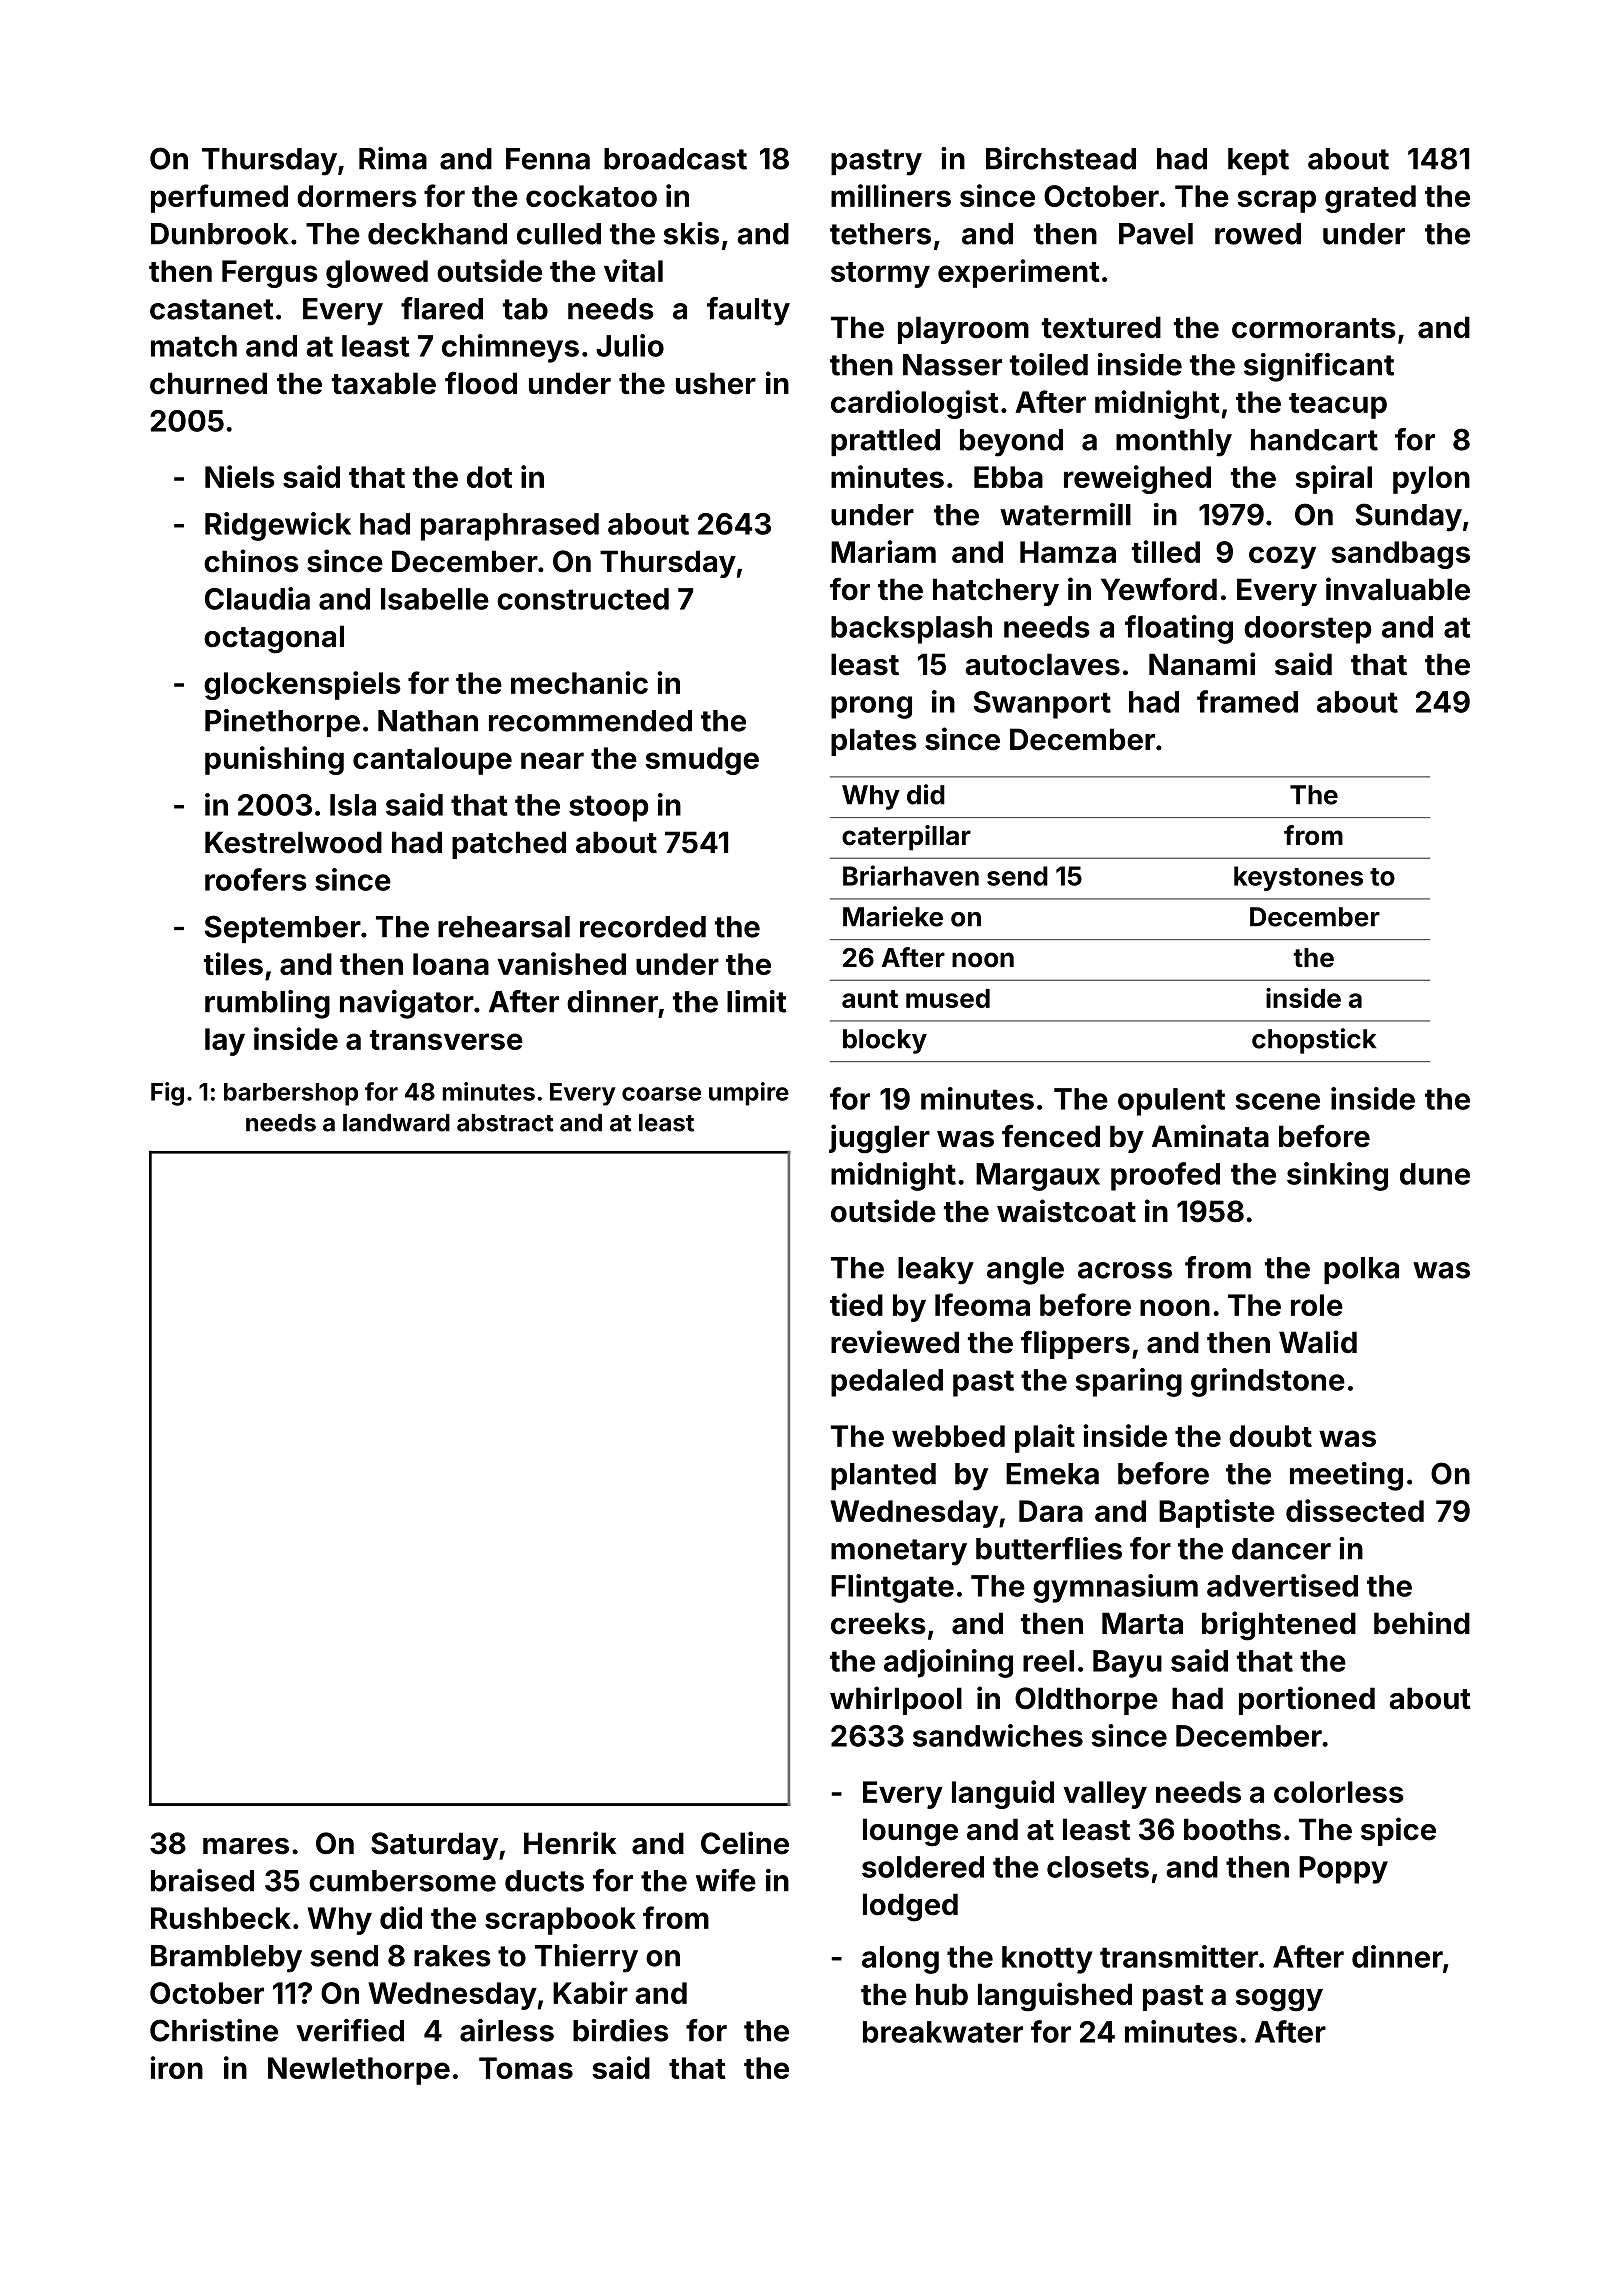 The image size is (1620, 2292). What do you see at coordinates (1409, 517) in the document?
I see `Sunday` at bounding box center [1409, 517].
